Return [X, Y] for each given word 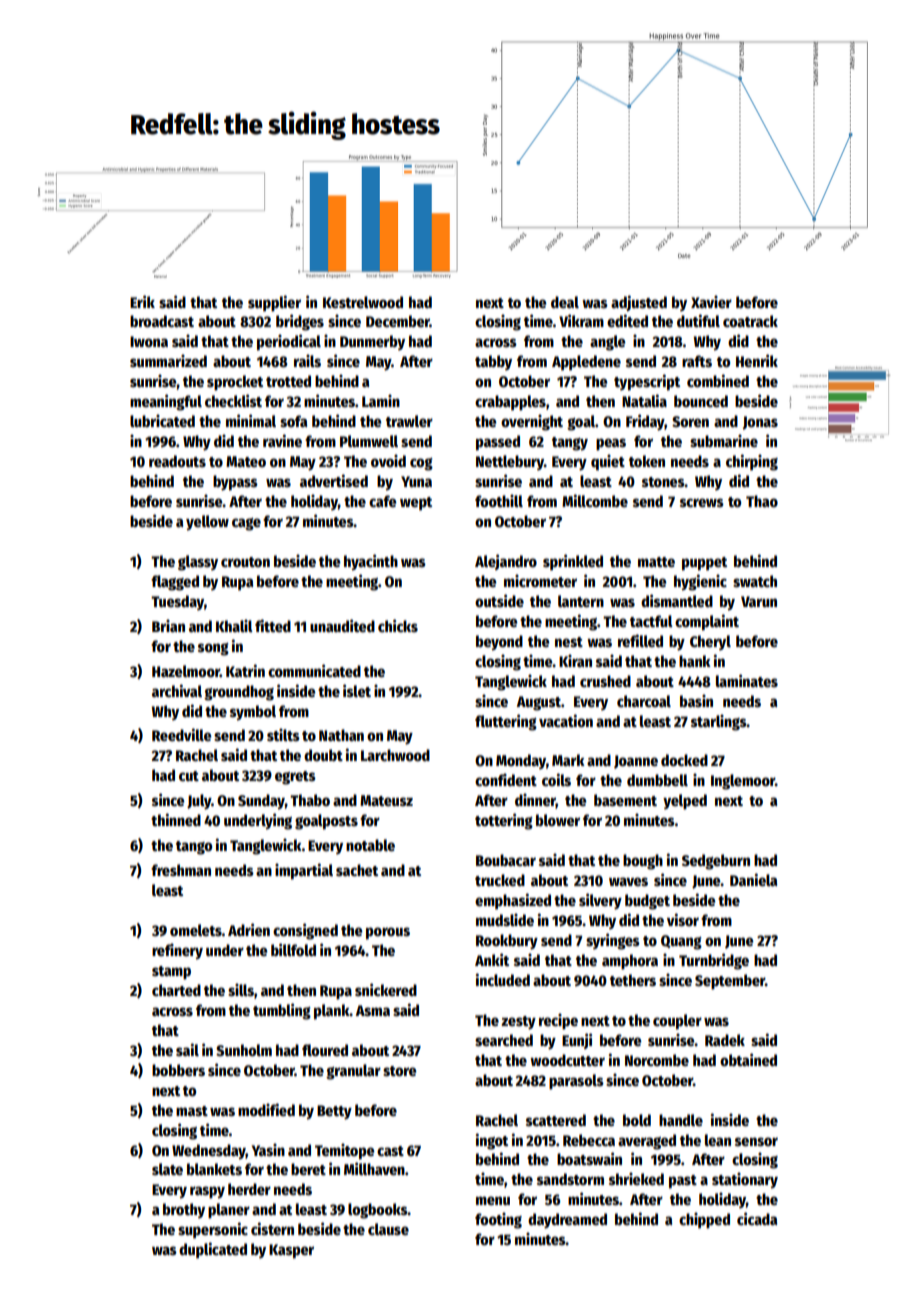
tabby [493, 363]
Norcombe [657, 1060]
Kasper [291, 1251]
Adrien [249, 929]
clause [388, 1229]
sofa [294, 421]
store [399, 1071]
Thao [762, 501]
